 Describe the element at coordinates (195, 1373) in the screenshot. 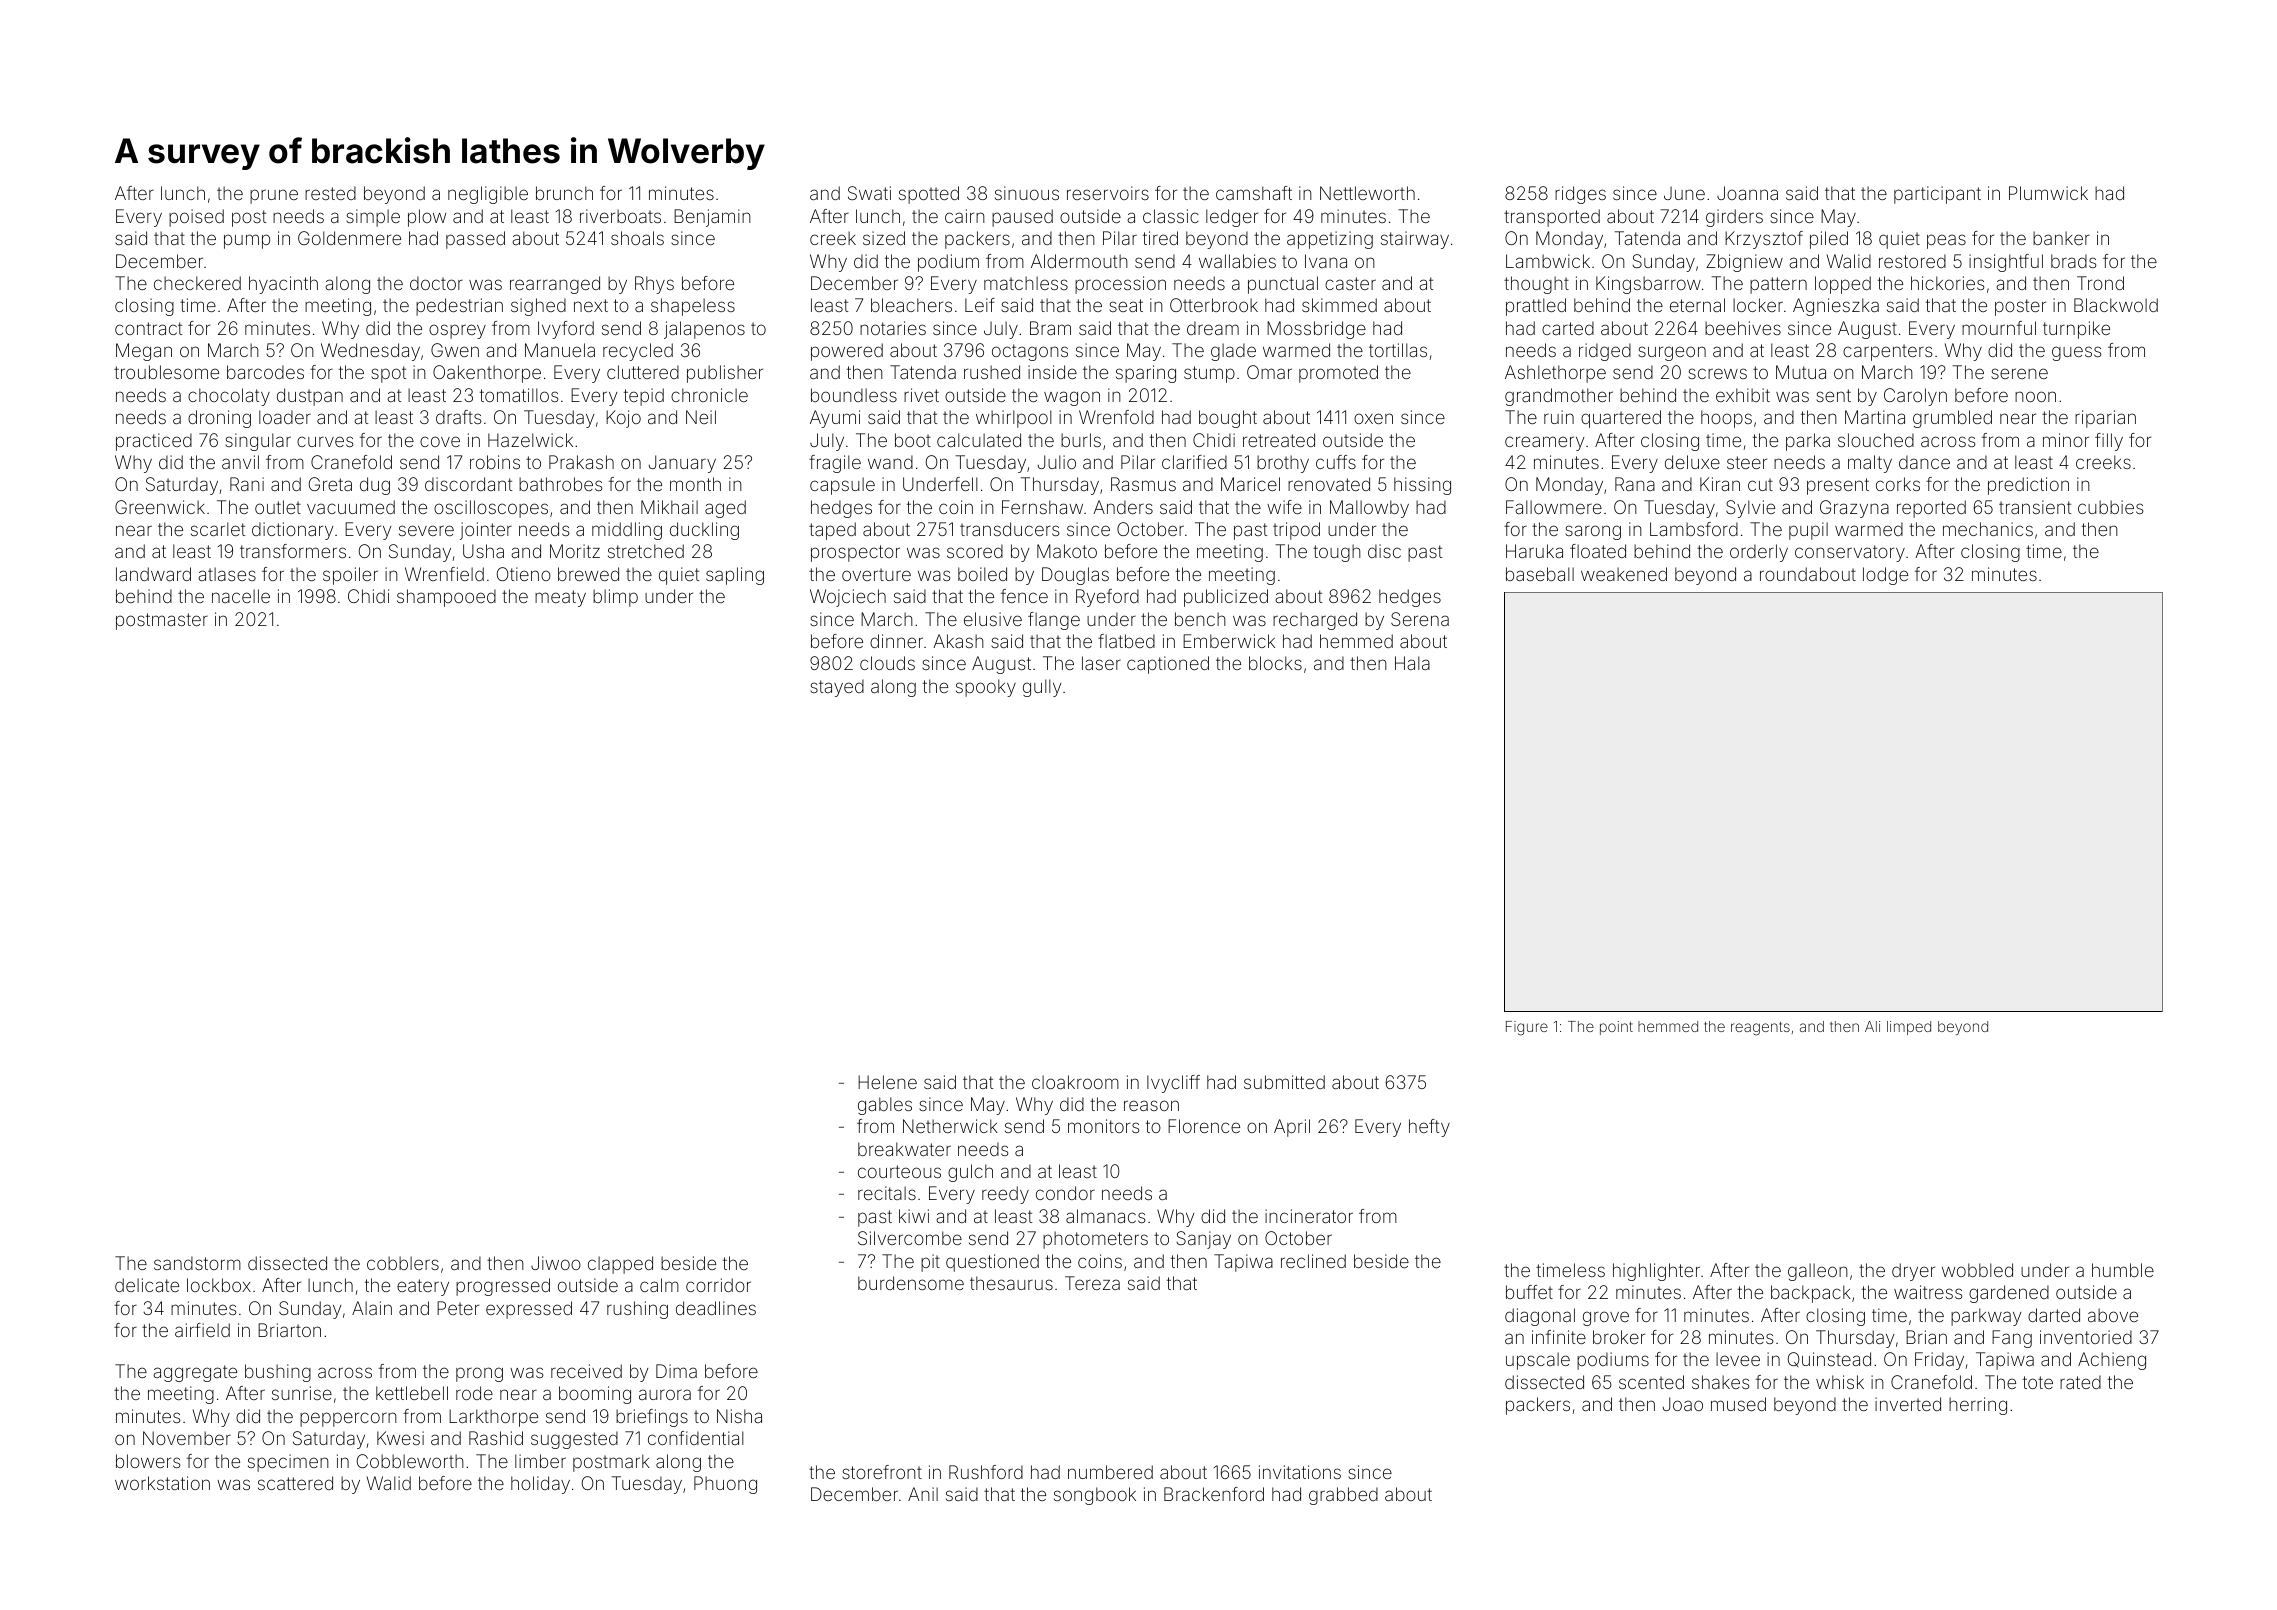

I see `aggregate` at that location.
